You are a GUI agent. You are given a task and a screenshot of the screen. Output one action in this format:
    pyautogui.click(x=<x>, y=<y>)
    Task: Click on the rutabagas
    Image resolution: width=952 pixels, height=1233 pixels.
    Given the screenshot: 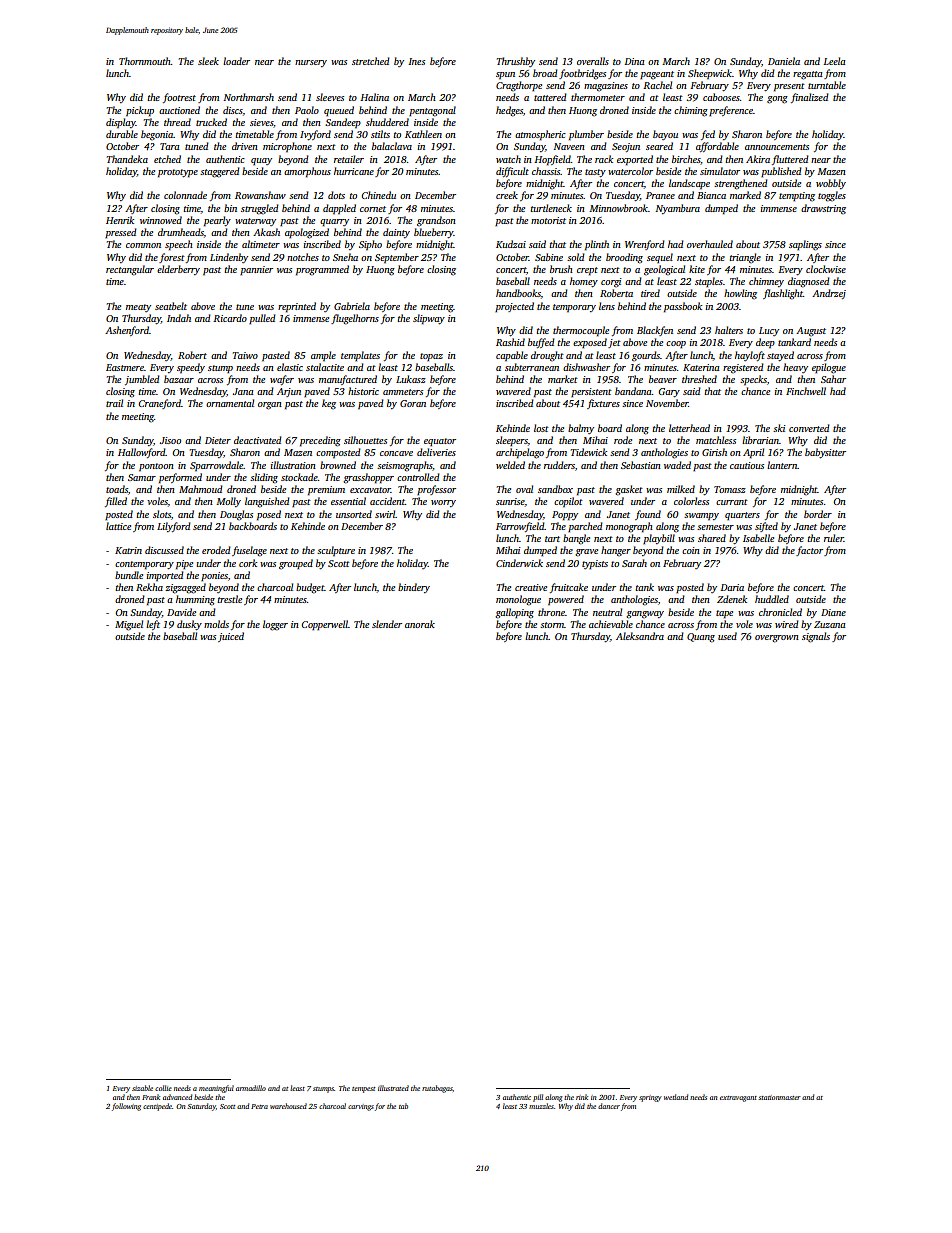 What is the action you would take?
    pyautogui.click(x=437, y=1089)
